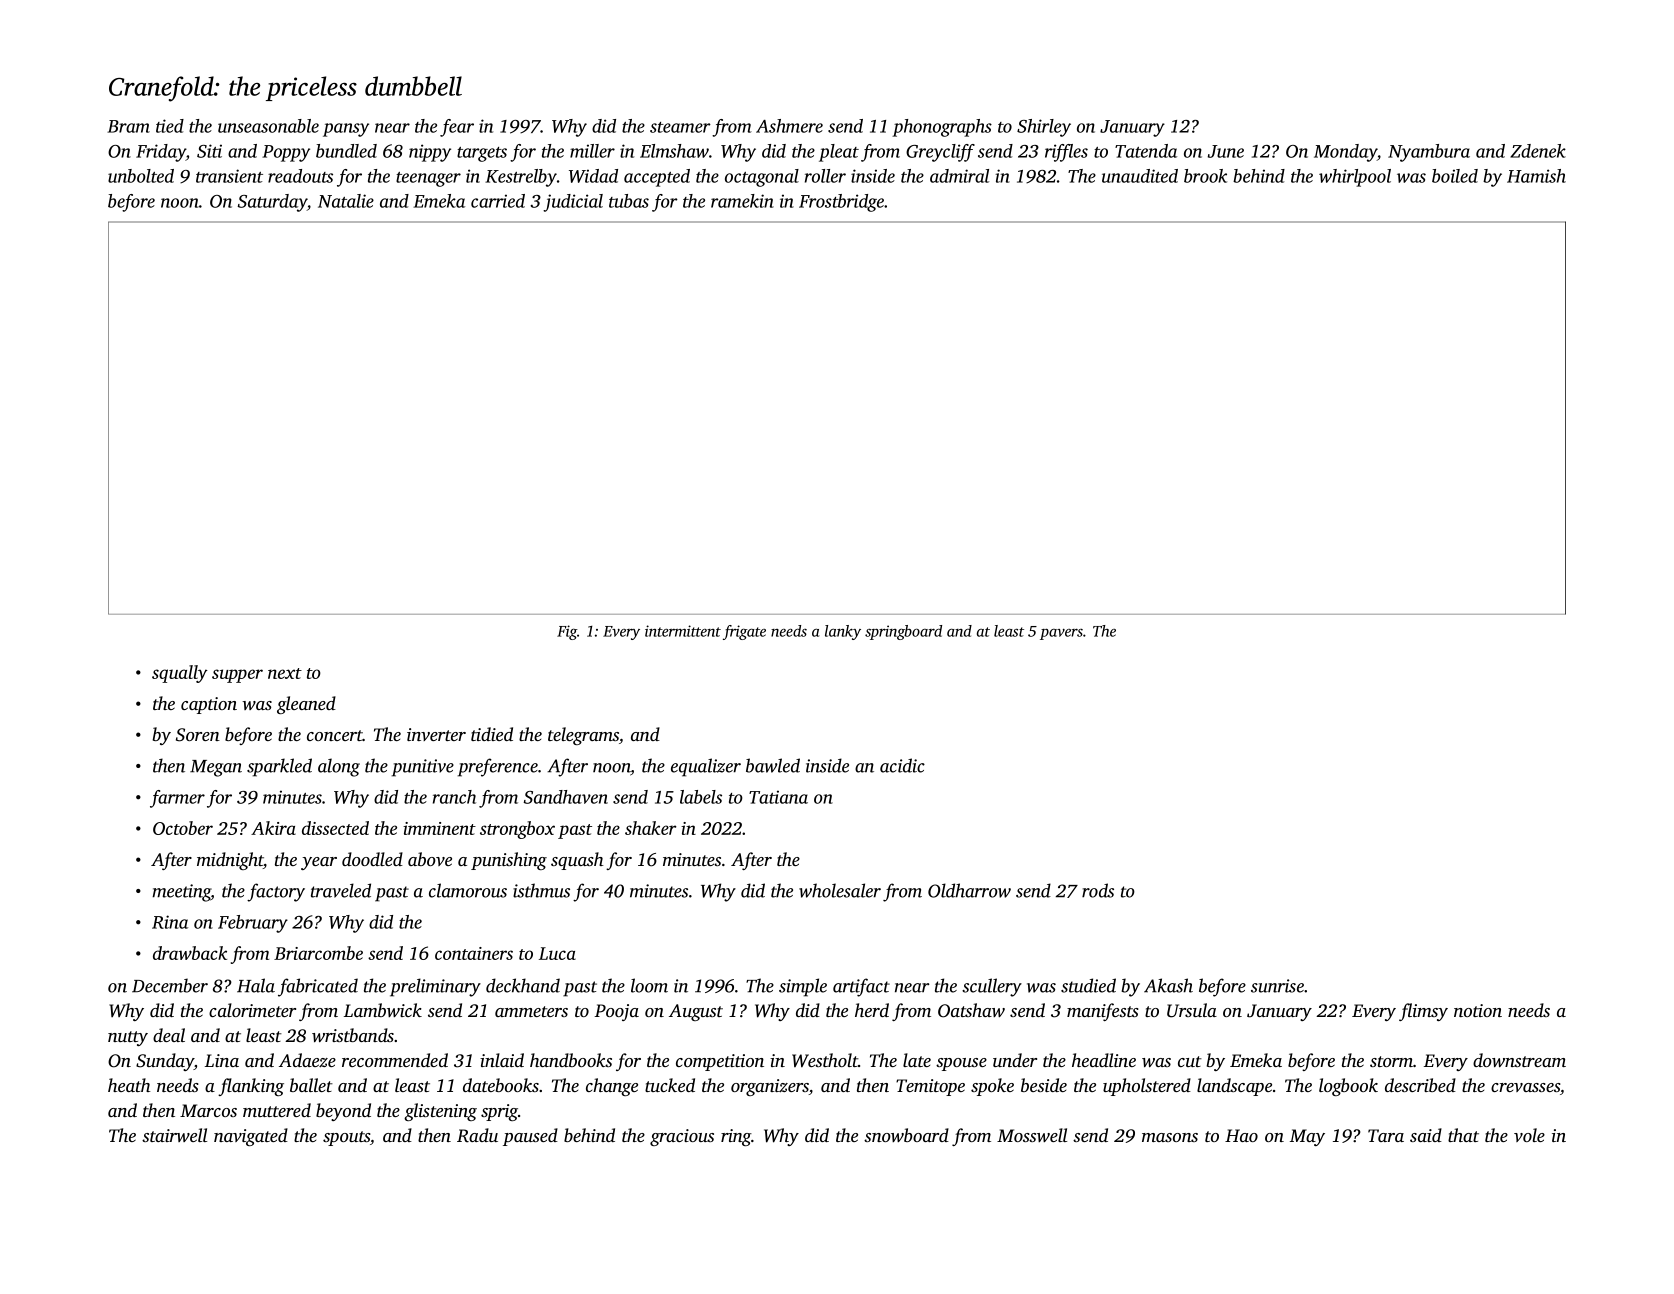 Image resolution: width=1674 pixels, height=1294 pixels. What do you see at coordinates (969, 890) in the screenshot?
I see `Oldharrow` at bounding box center [969, 890].
